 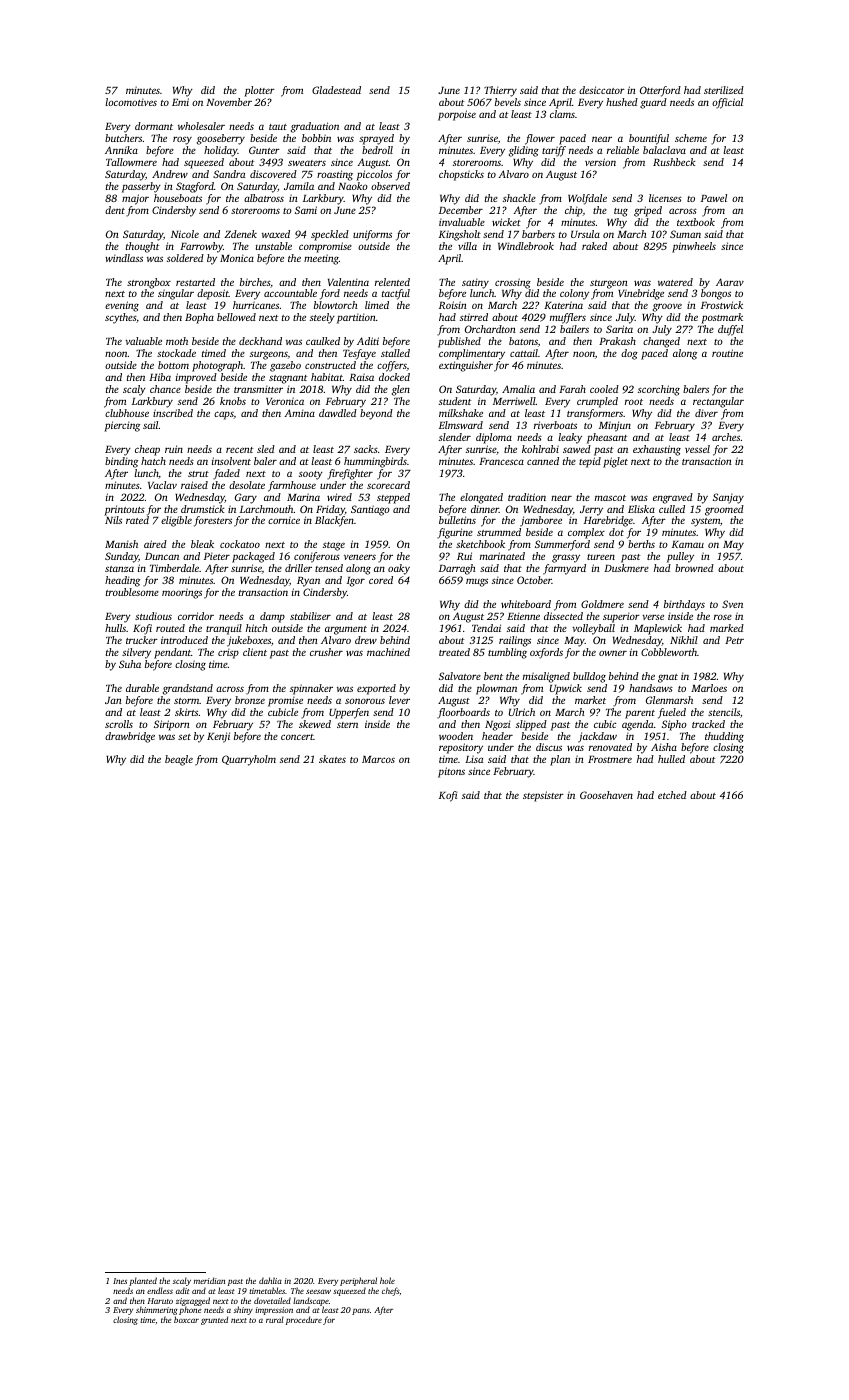 I want to click on hulls, so click(x=115, y=628).
